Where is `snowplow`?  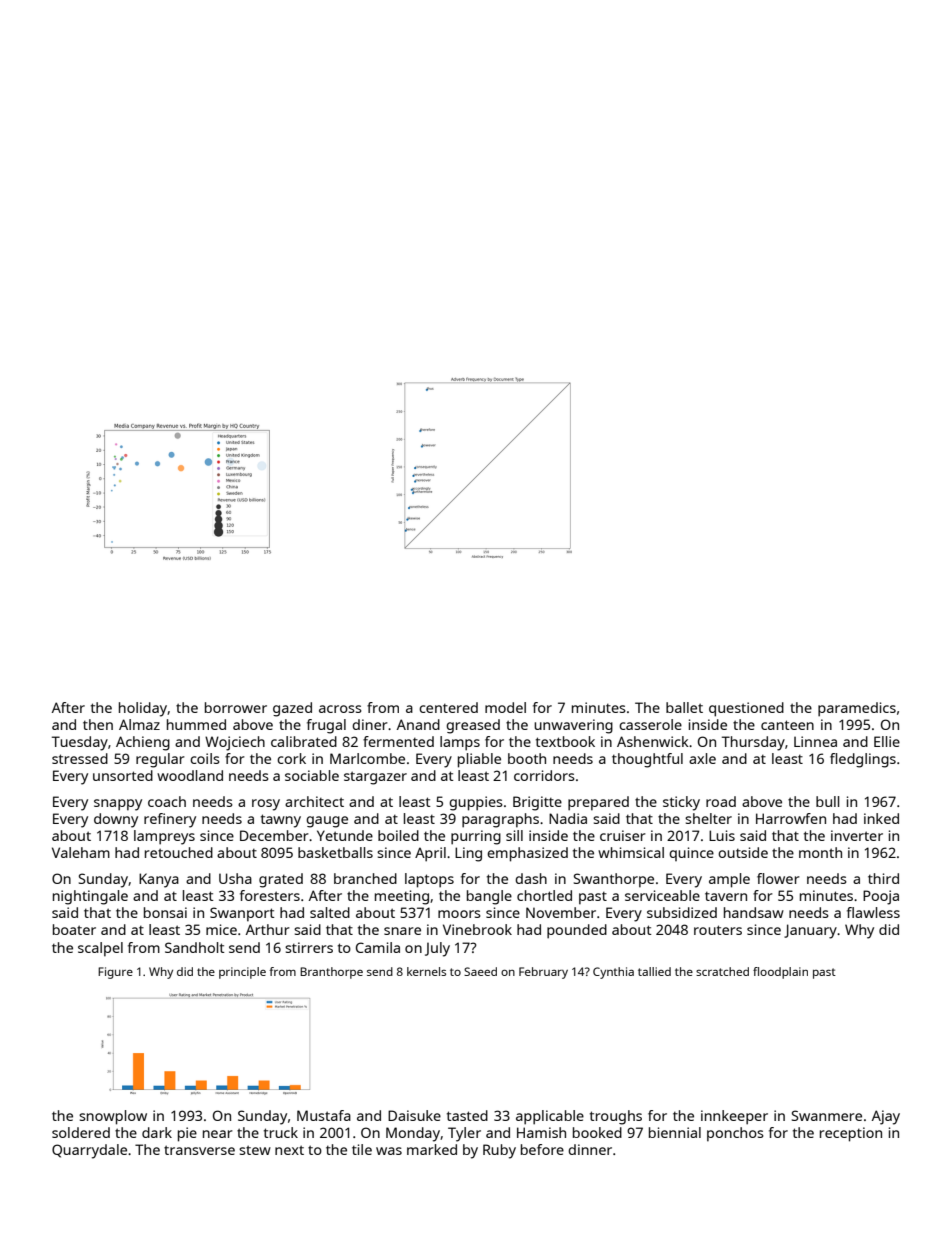 snowplow is located at coordinates (113, 1117).
